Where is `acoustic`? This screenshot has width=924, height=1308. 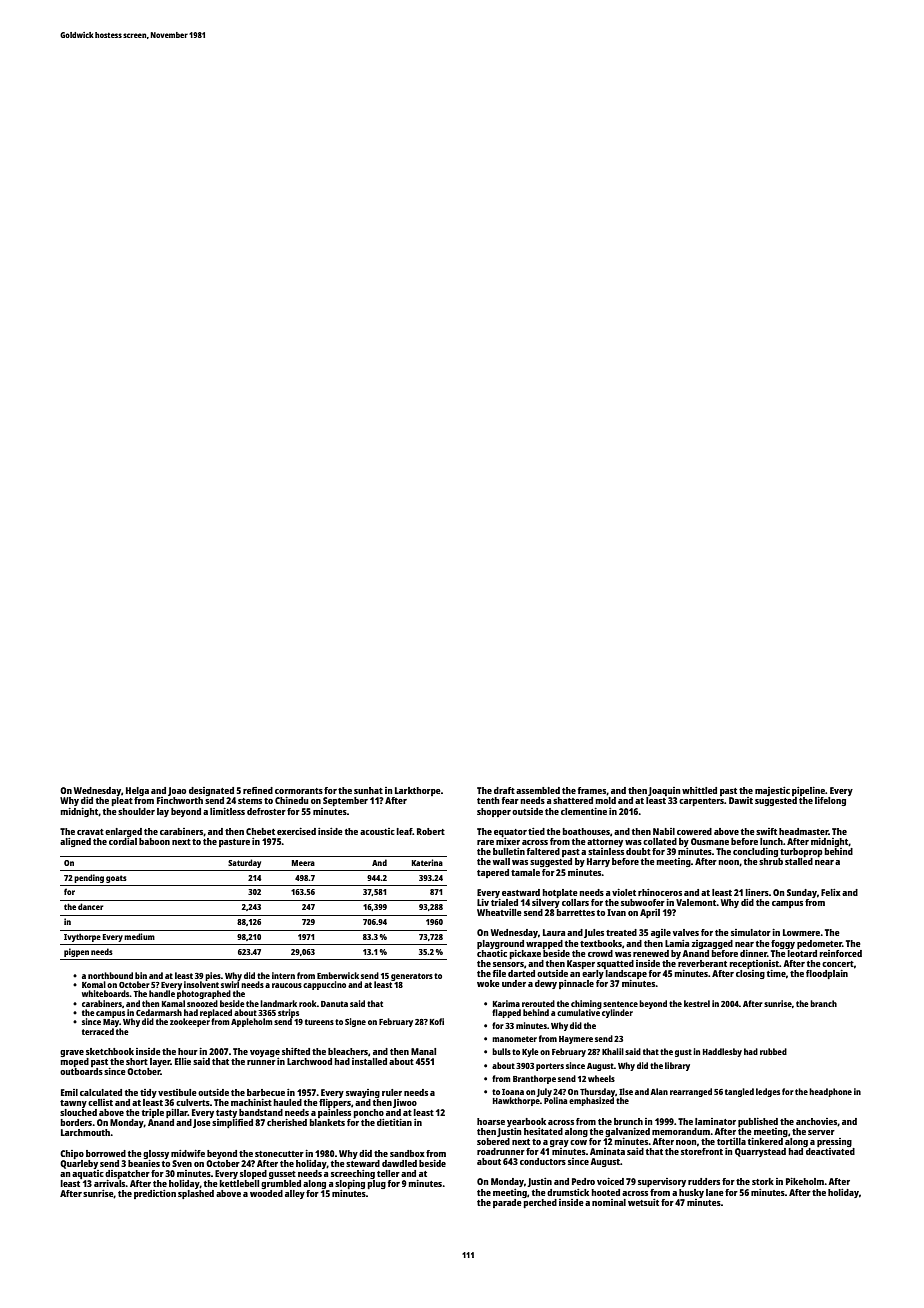 acoustic is located at coordinates (377, 831).
